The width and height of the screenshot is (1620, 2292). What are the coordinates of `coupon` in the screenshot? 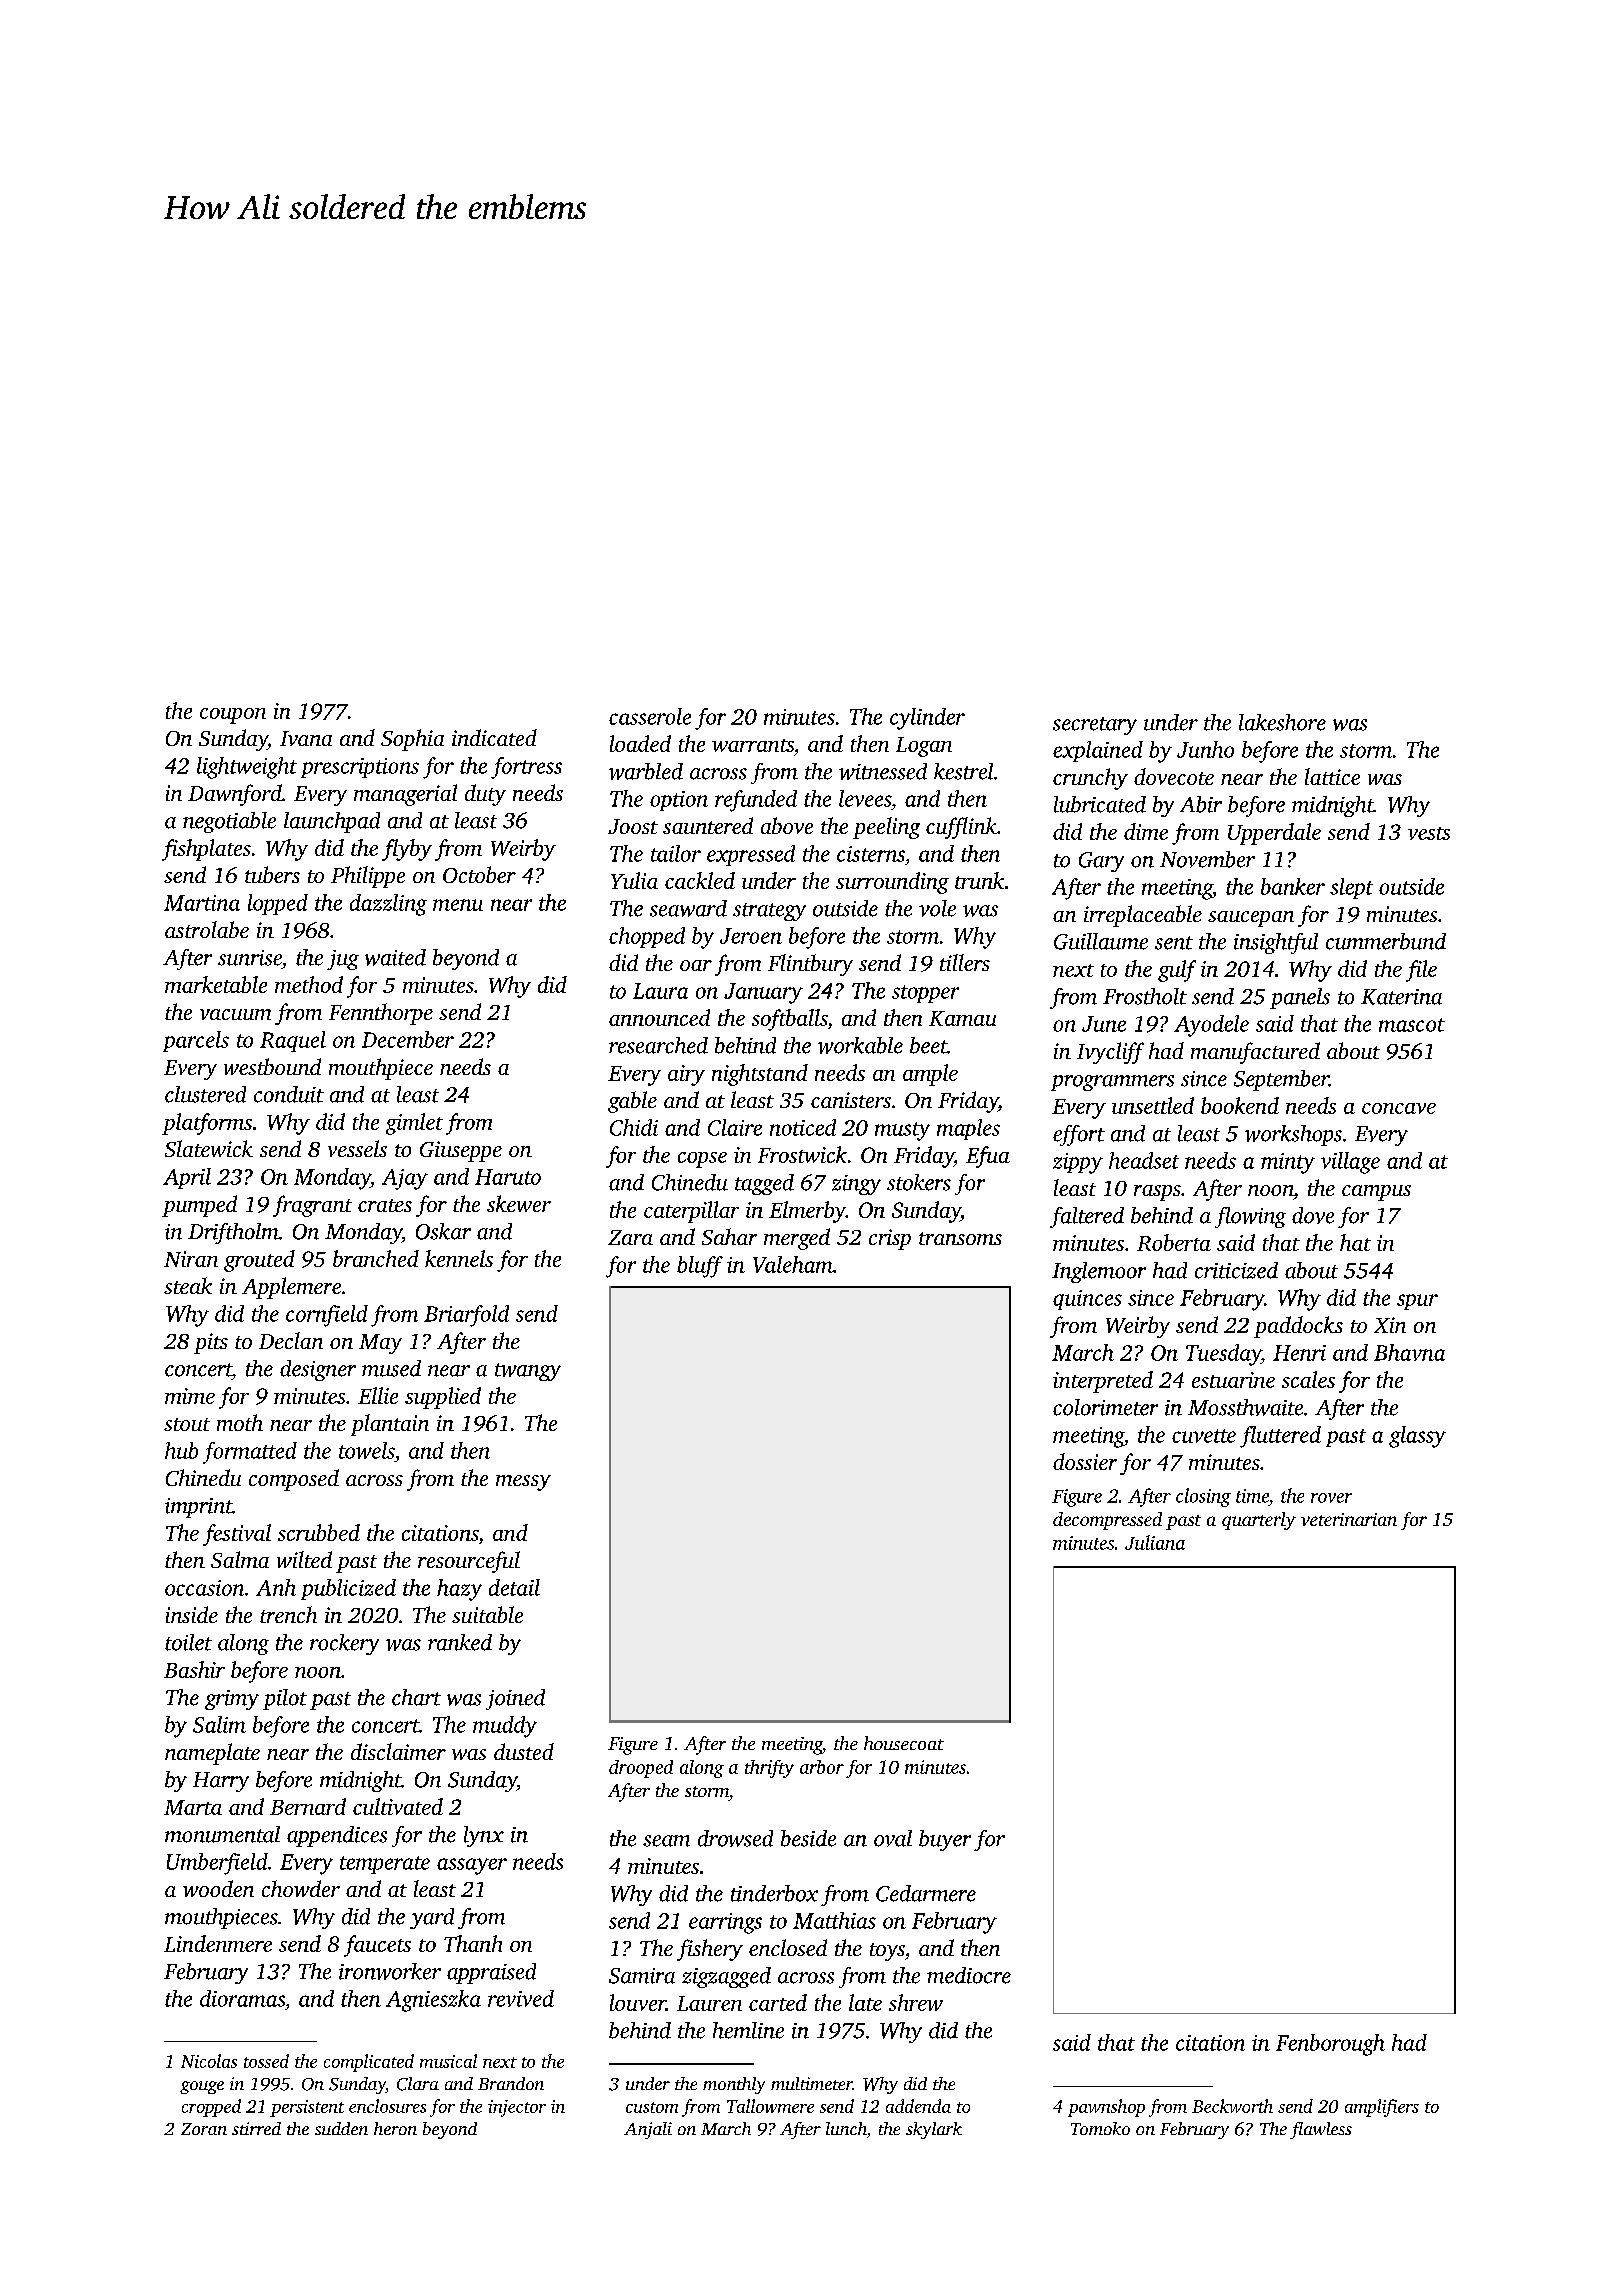 It's located at (233, 716).
